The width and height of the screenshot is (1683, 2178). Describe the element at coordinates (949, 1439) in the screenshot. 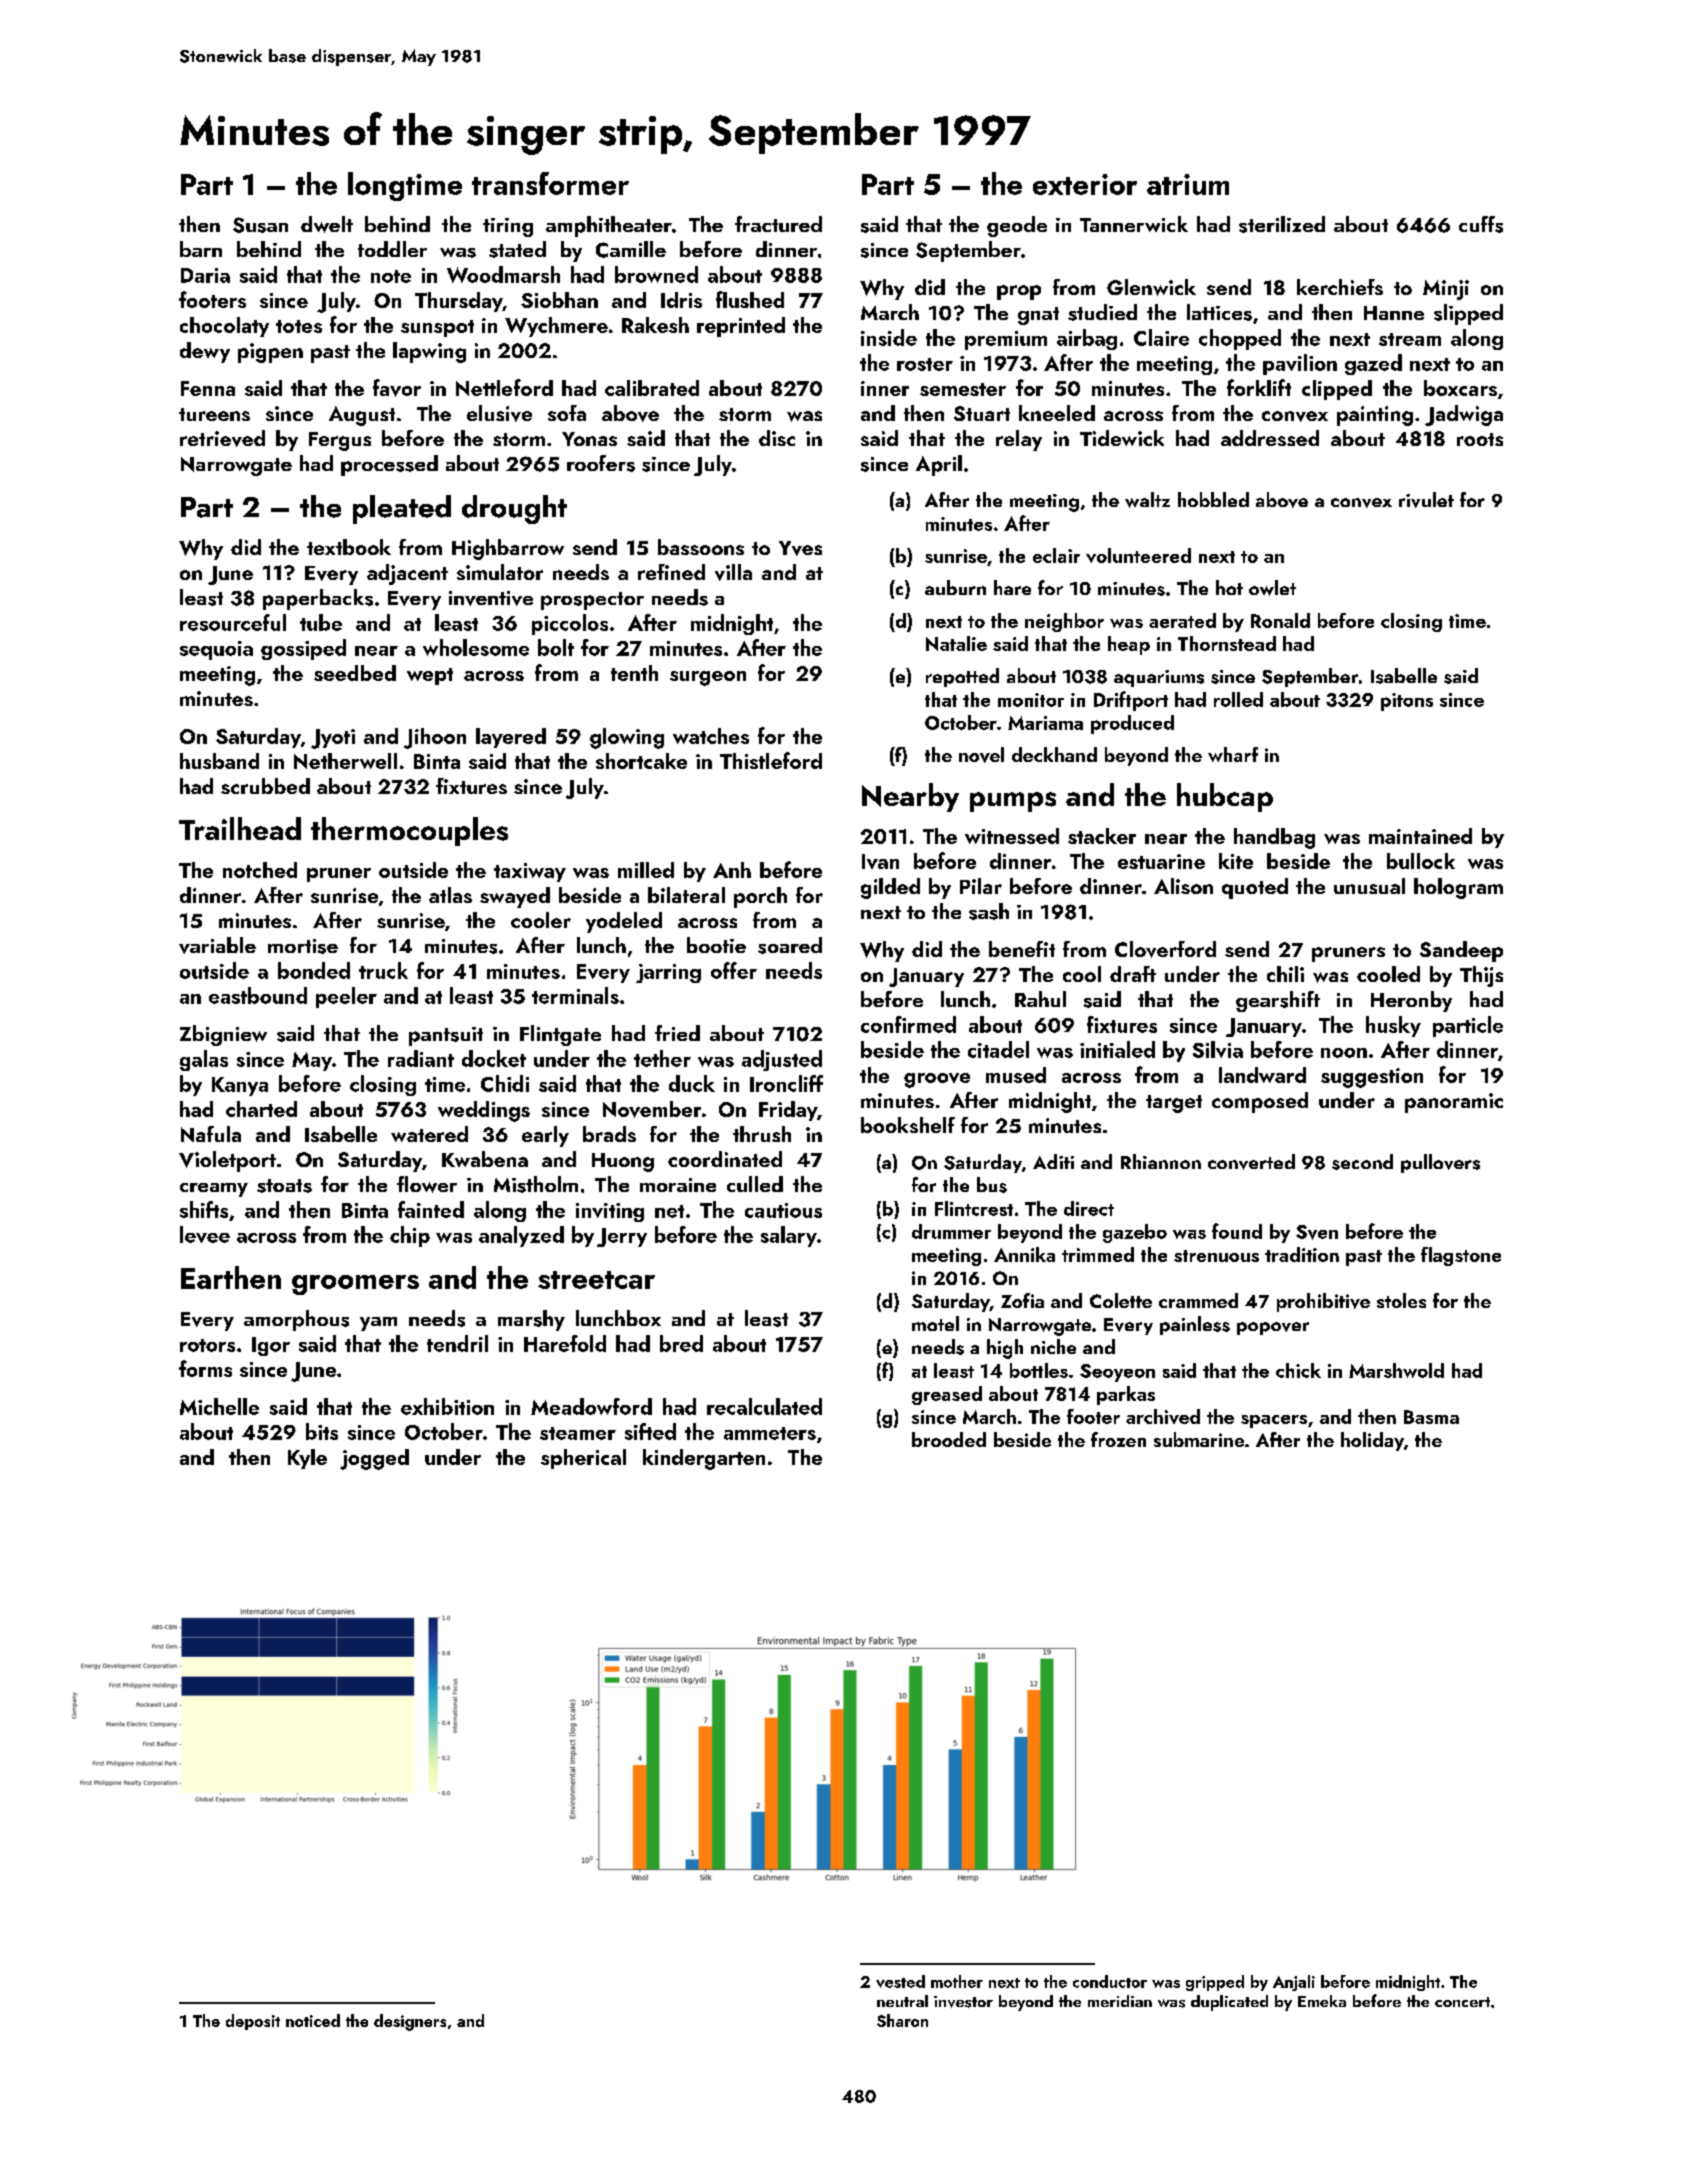

I see `brooded` at that location.
